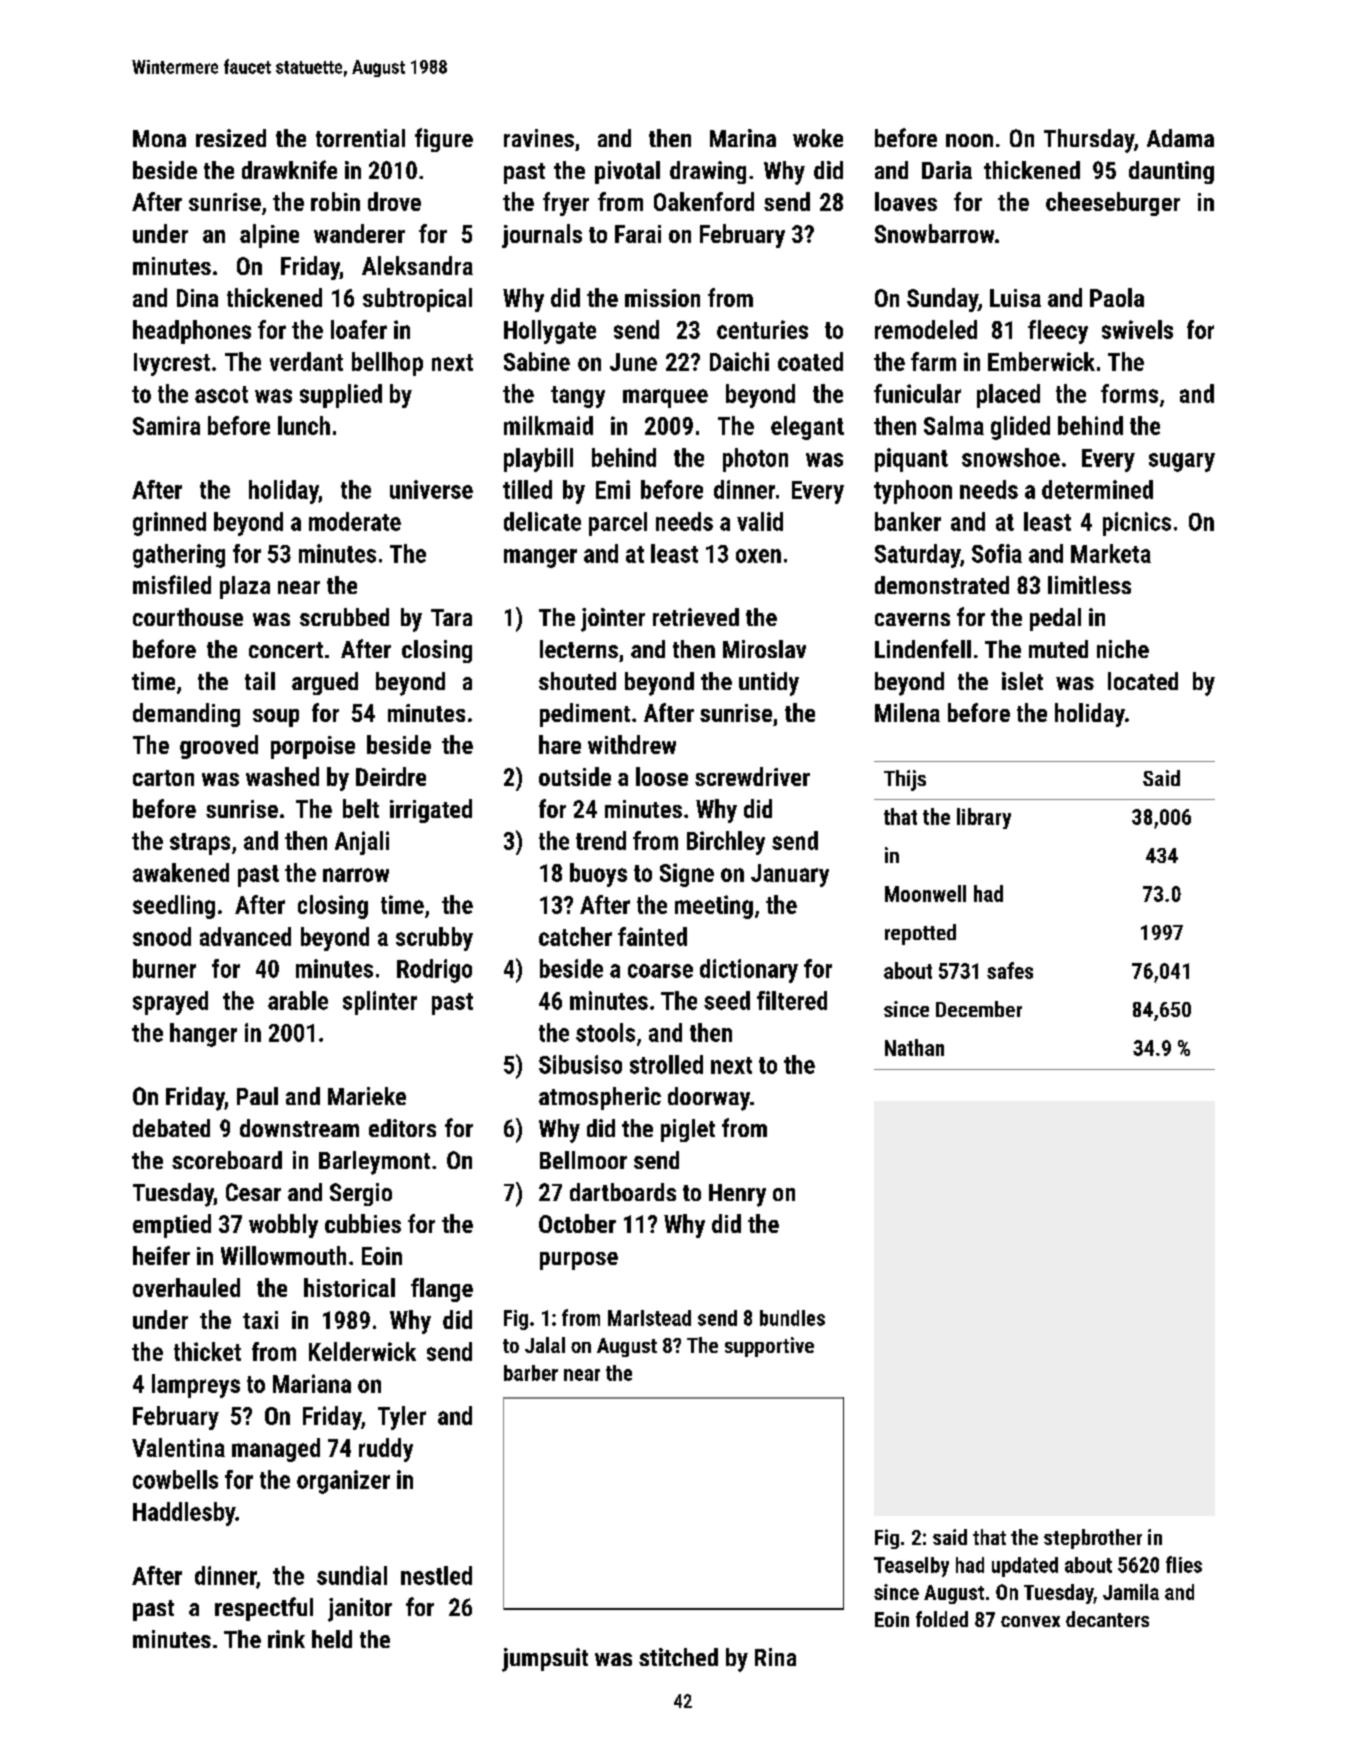 The height and width of the screenshot is (1743, 1347). I want to click on Oakenford, so click(704, 201).
